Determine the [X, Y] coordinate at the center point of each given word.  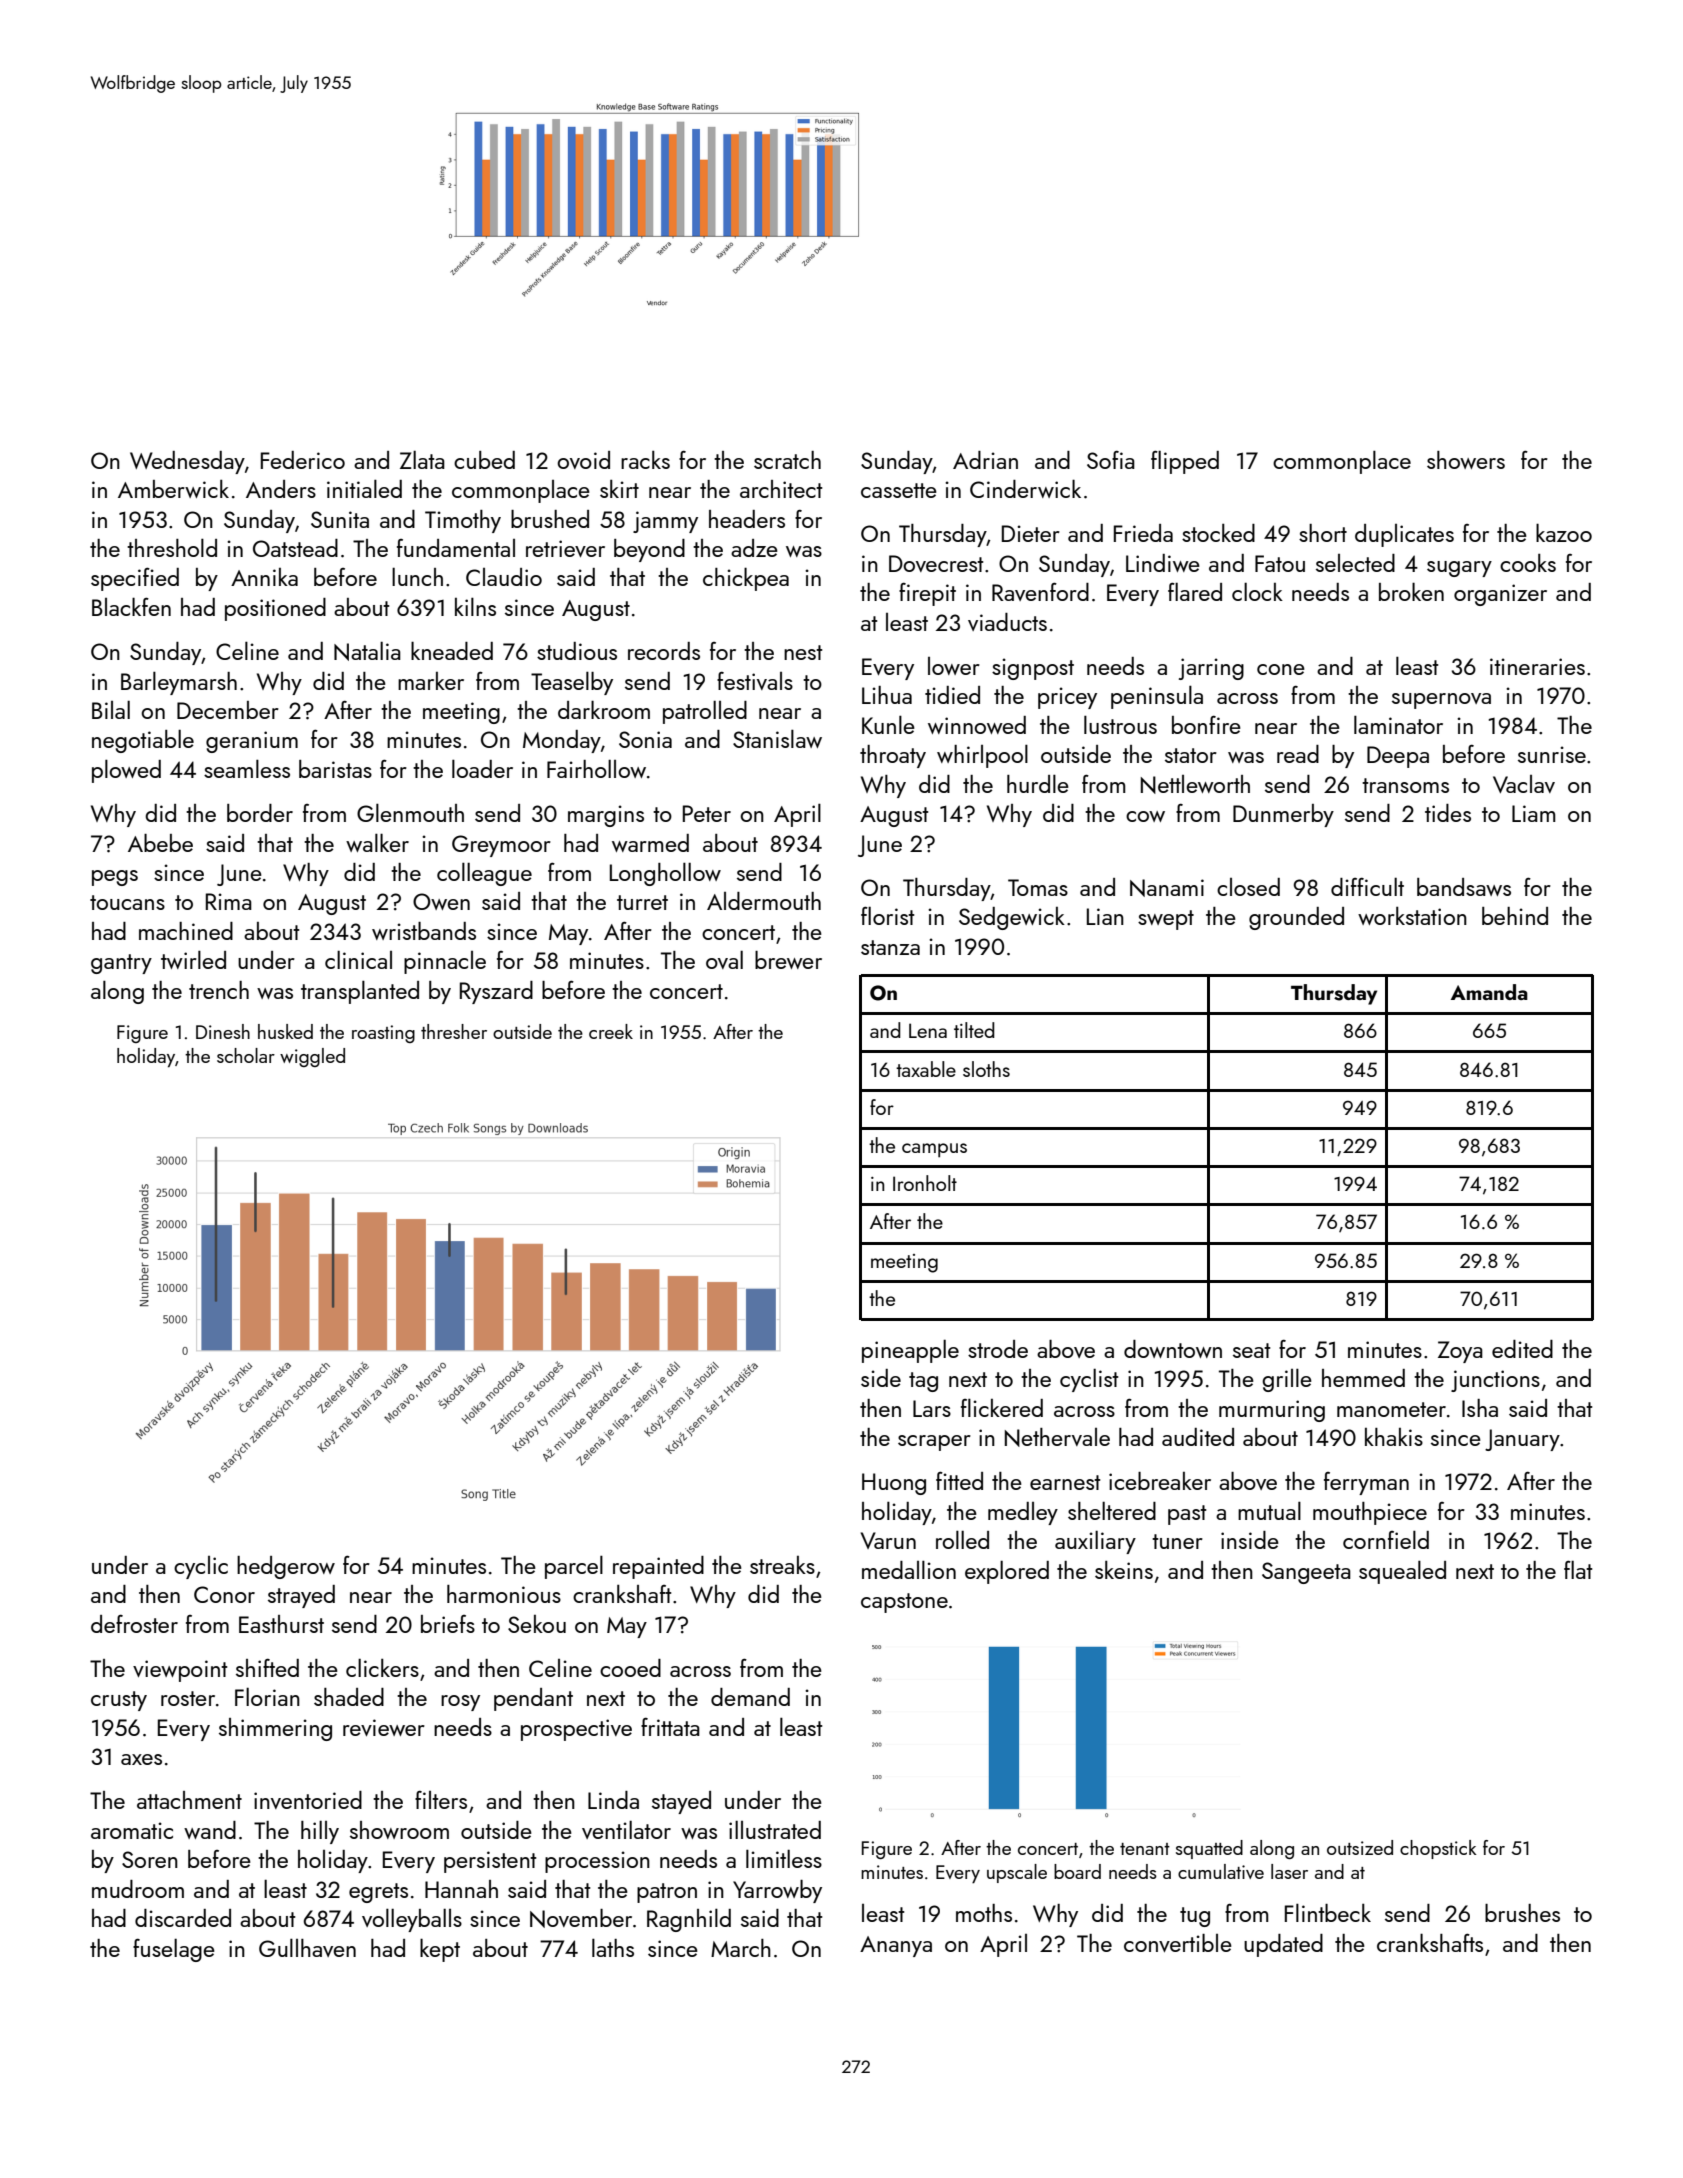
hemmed [1363, 1378]
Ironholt [925, 1183]
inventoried [308, 1800]
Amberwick [173, 488]
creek [611, 1031]
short [1323, 533]
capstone [904, 1603]
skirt [619, 488]
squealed [1402, 1572]
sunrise [1552, 754]
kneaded [452, 650]
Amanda [1489, 992]
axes [141, 1759]
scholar [246, 1055]
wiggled [312, 1057]
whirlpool [982, 756]
